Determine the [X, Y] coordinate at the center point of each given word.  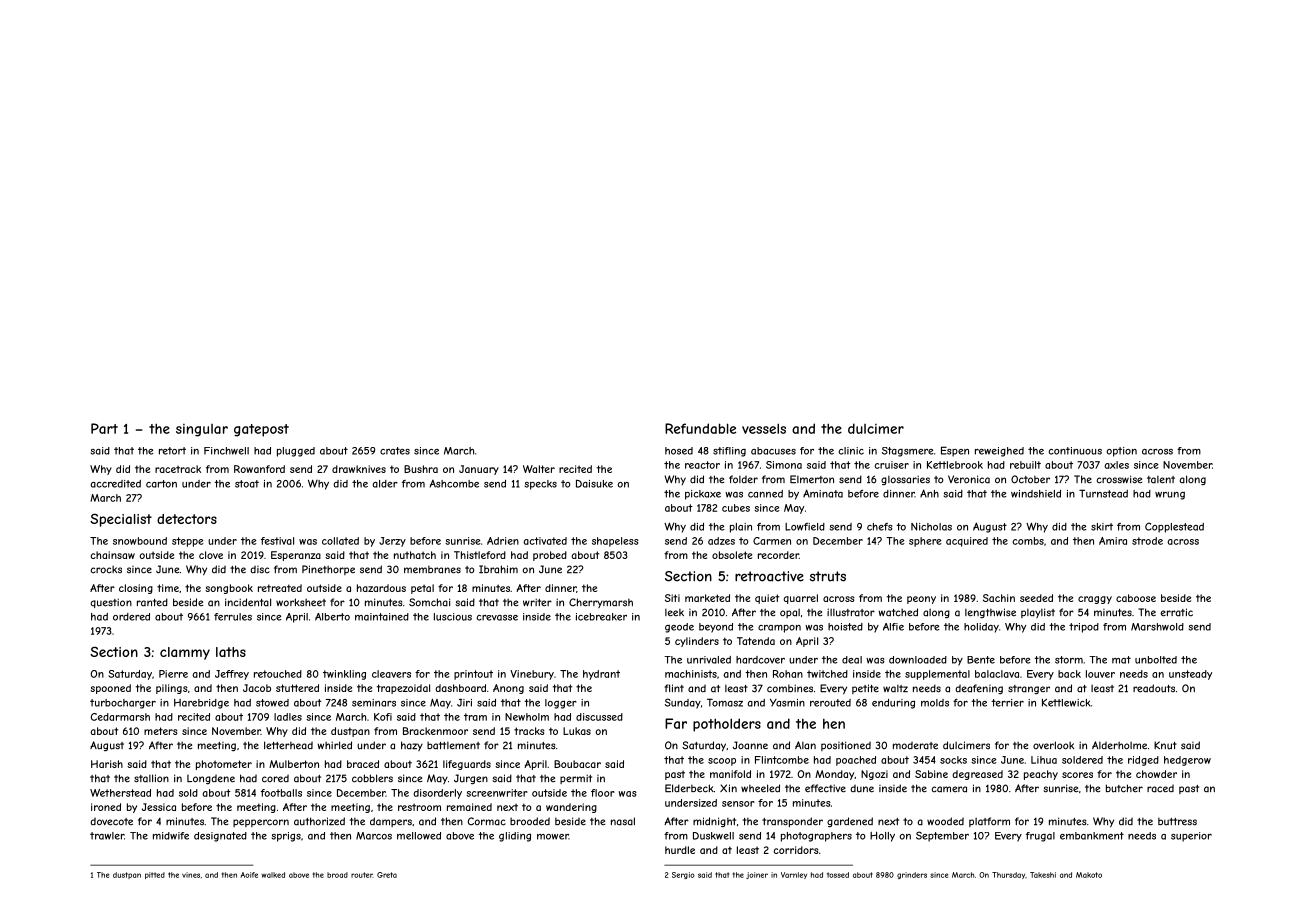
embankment [1092, 836]
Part [104, 428]
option [1122, 452]
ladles [288, 717]
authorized [319, 821]
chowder [1156, 774]
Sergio [683, 875]
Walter [539, 469]
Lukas [577, 731]
